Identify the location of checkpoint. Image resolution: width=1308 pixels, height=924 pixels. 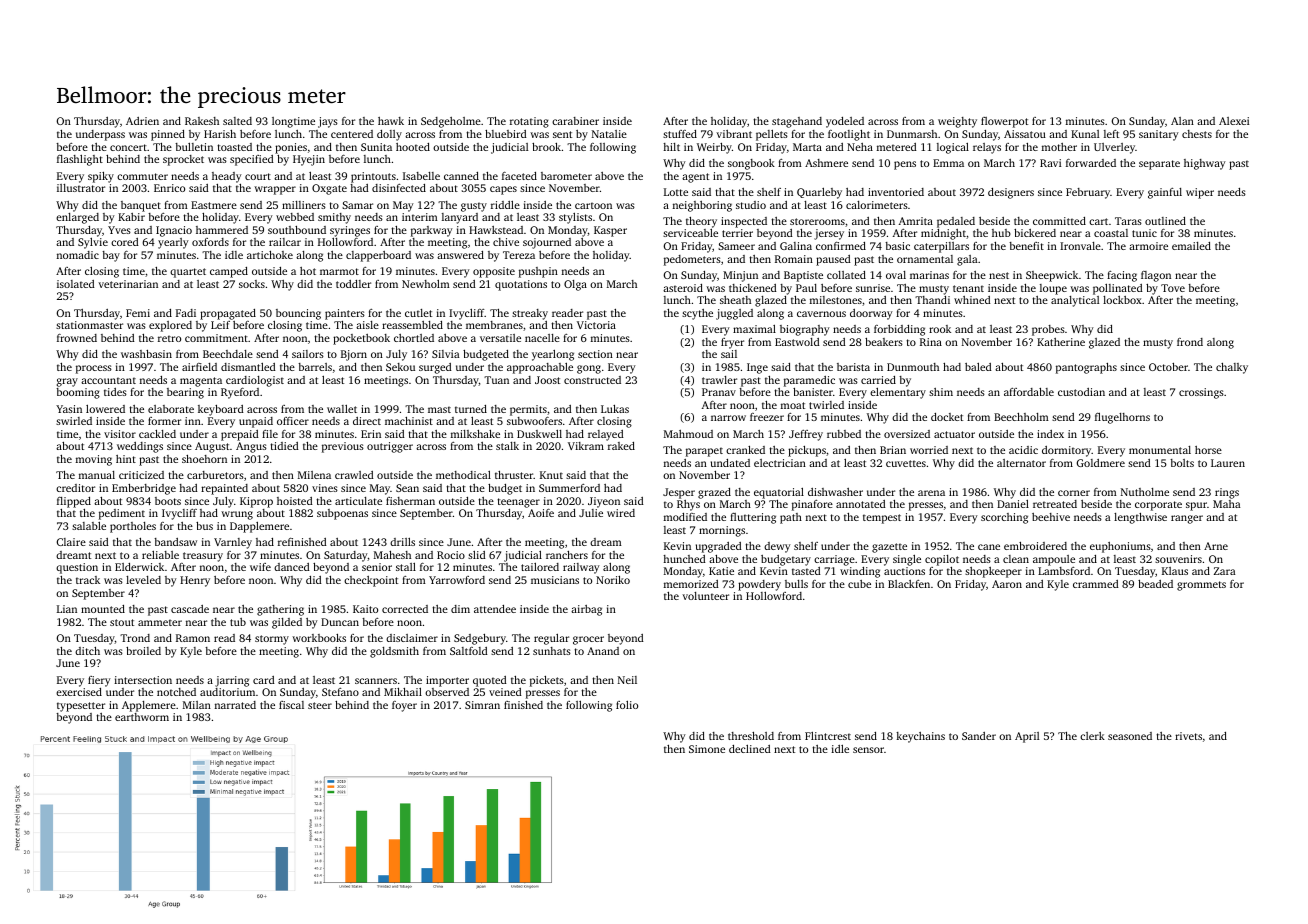
(371, 581).
